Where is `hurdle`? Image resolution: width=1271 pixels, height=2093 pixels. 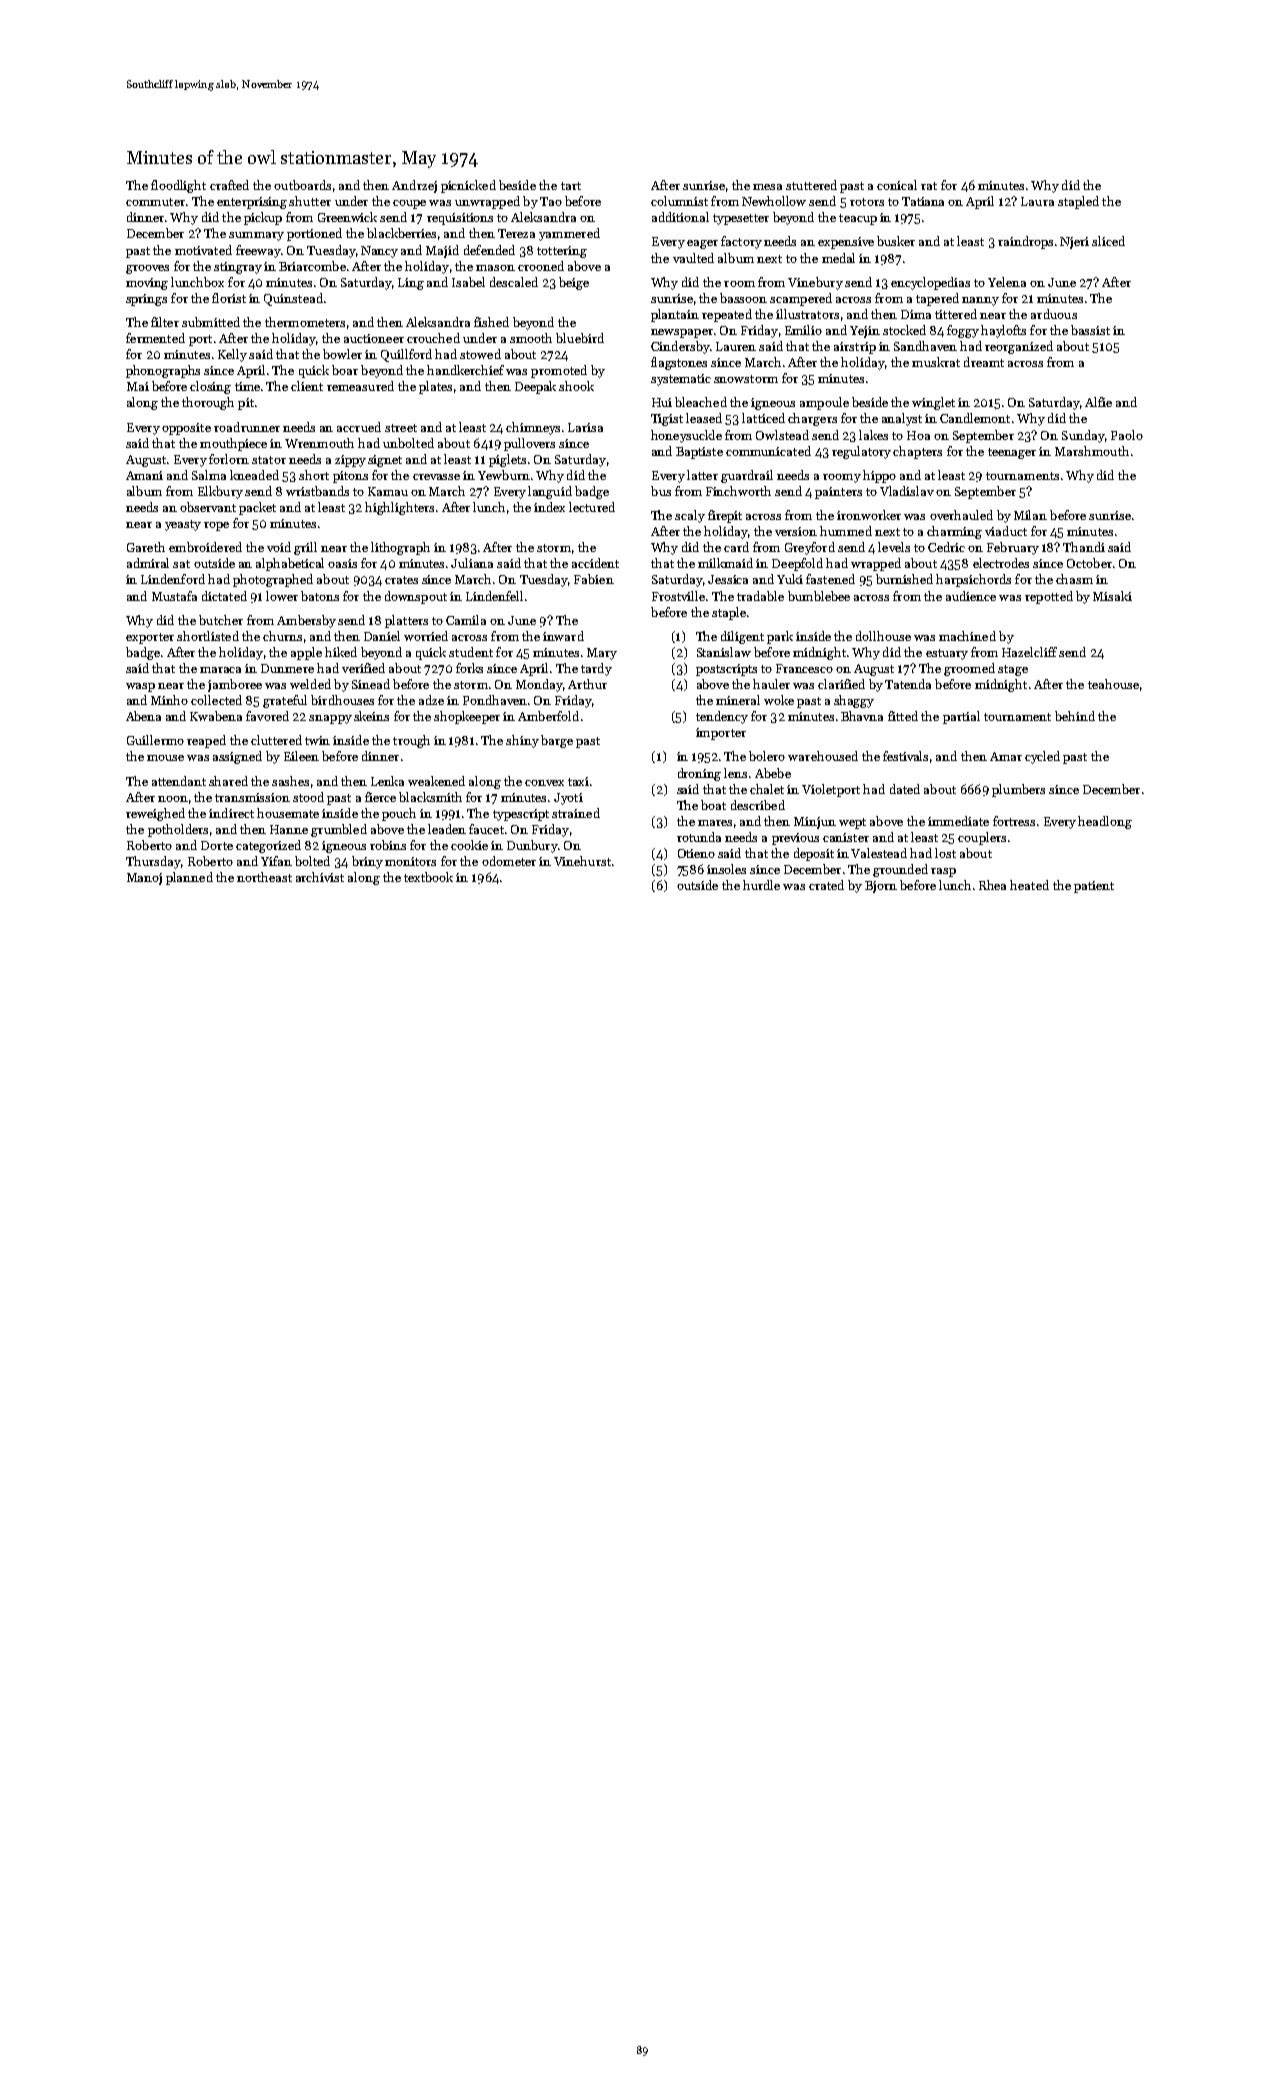 hurdle is located at coordinates (761, 885).
